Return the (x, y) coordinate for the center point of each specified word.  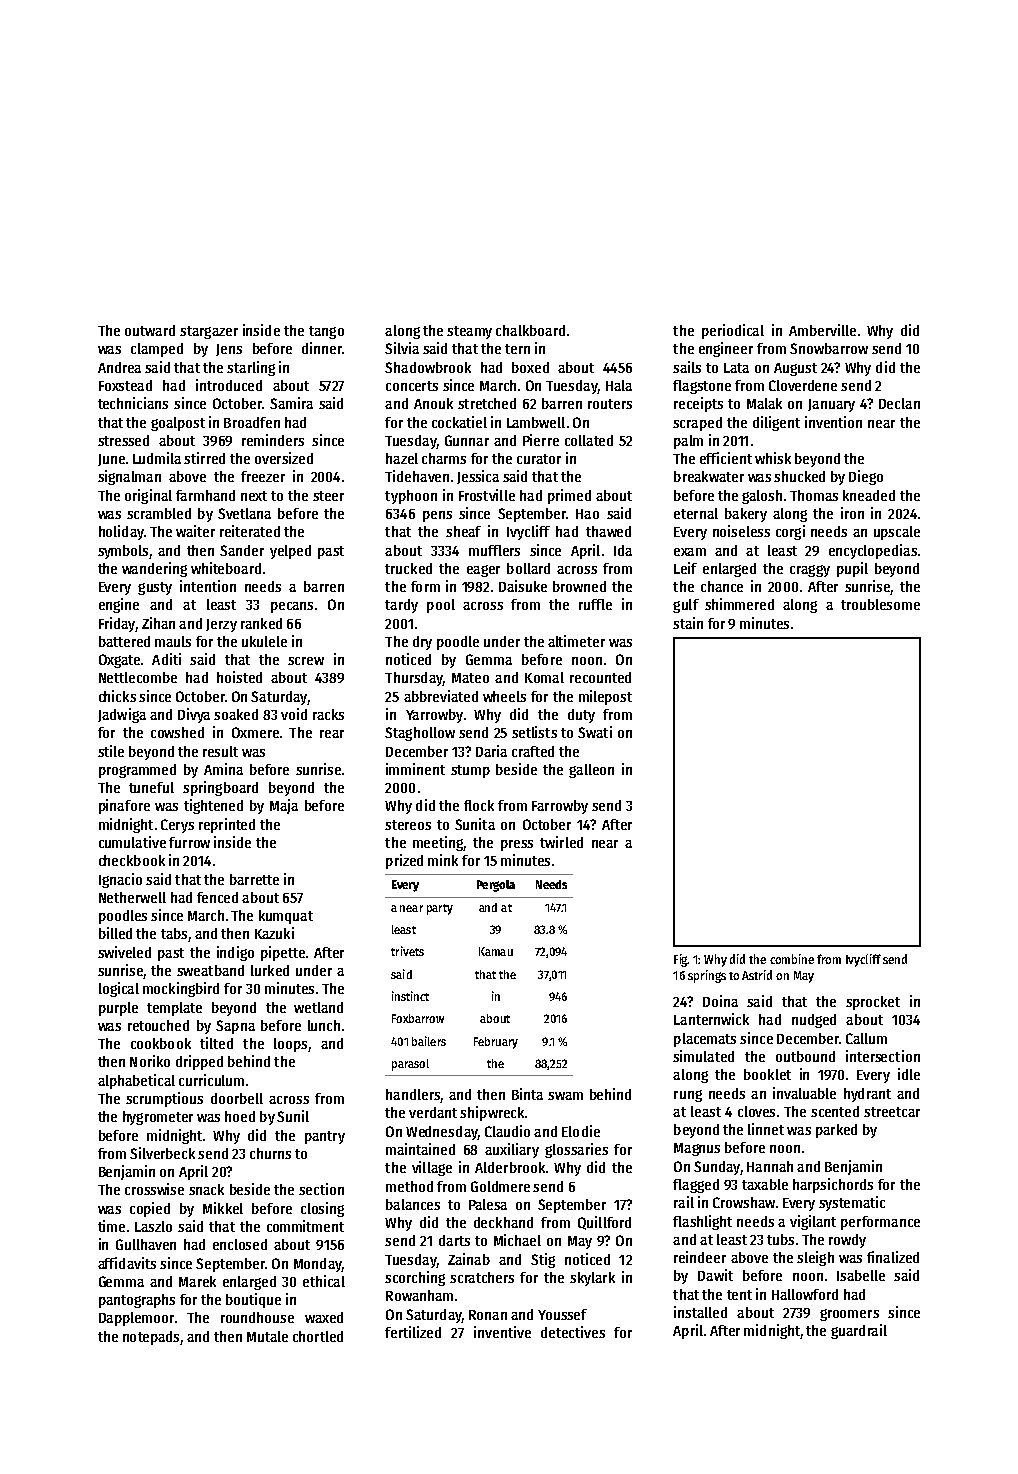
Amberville (822, 330)
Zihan (158, 623)
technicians (133, 403)
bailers (429, 1041)
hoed (240, 1116)
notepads (151, 1338)
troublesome (880, 604)
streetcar (892, 1112)
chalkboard (530, 330)
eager (483, 571)
